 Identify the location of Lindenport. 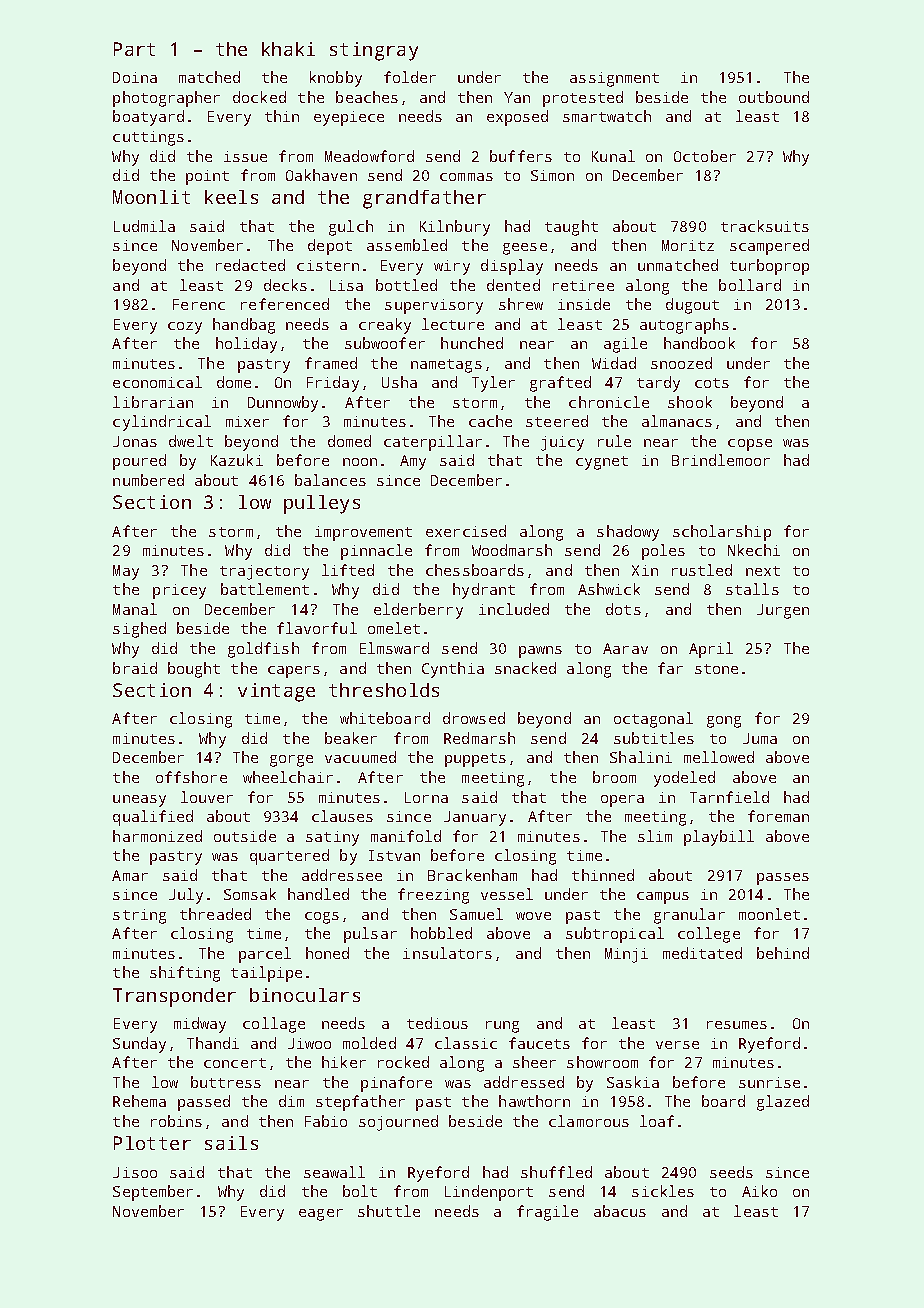
(489, 1193).
